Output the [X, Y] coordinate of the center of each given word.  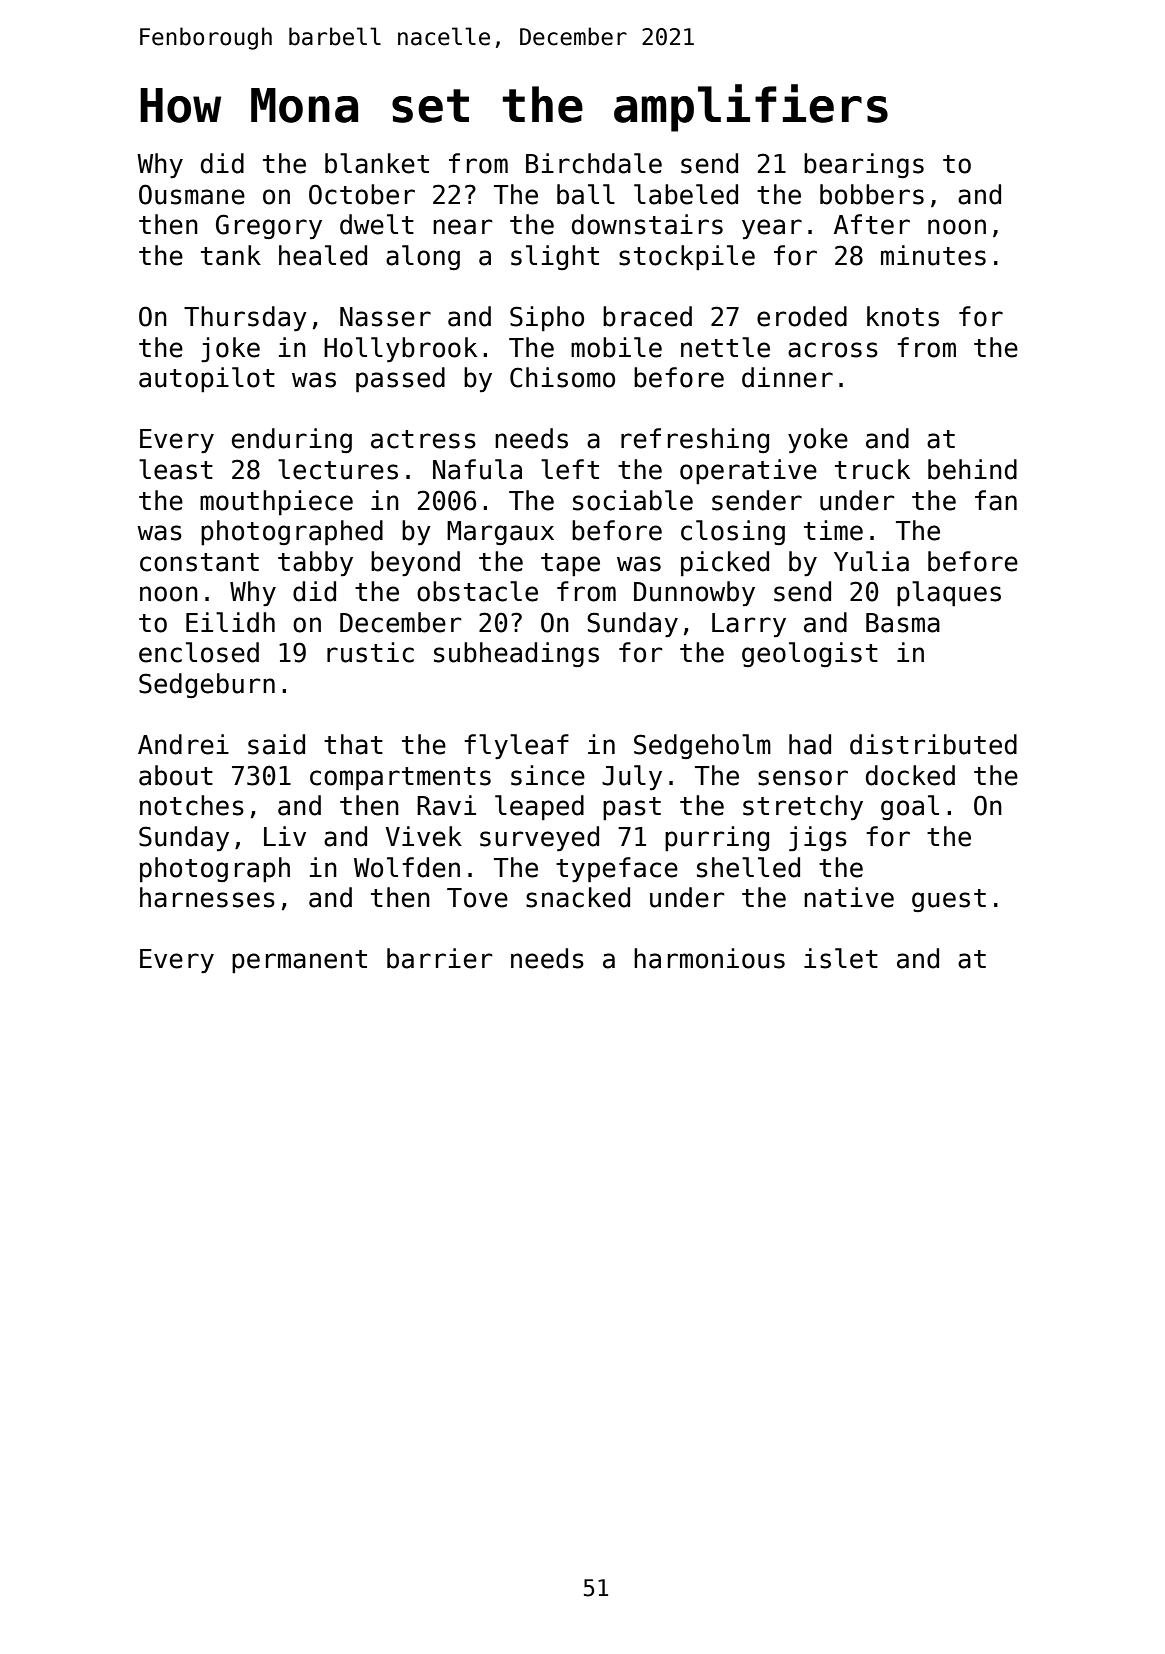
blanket [377, 163]
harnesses [207, 897]
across [833, 350]
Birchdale [594, 163]
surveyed [539, 838]
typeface [617, 869]
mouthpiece [276, 502]
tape [570, 564]
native [849, 897]
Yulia [871, 561]
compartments [400, 778]
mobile [616, 347]
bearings [864, 165]
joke [230, 350]
